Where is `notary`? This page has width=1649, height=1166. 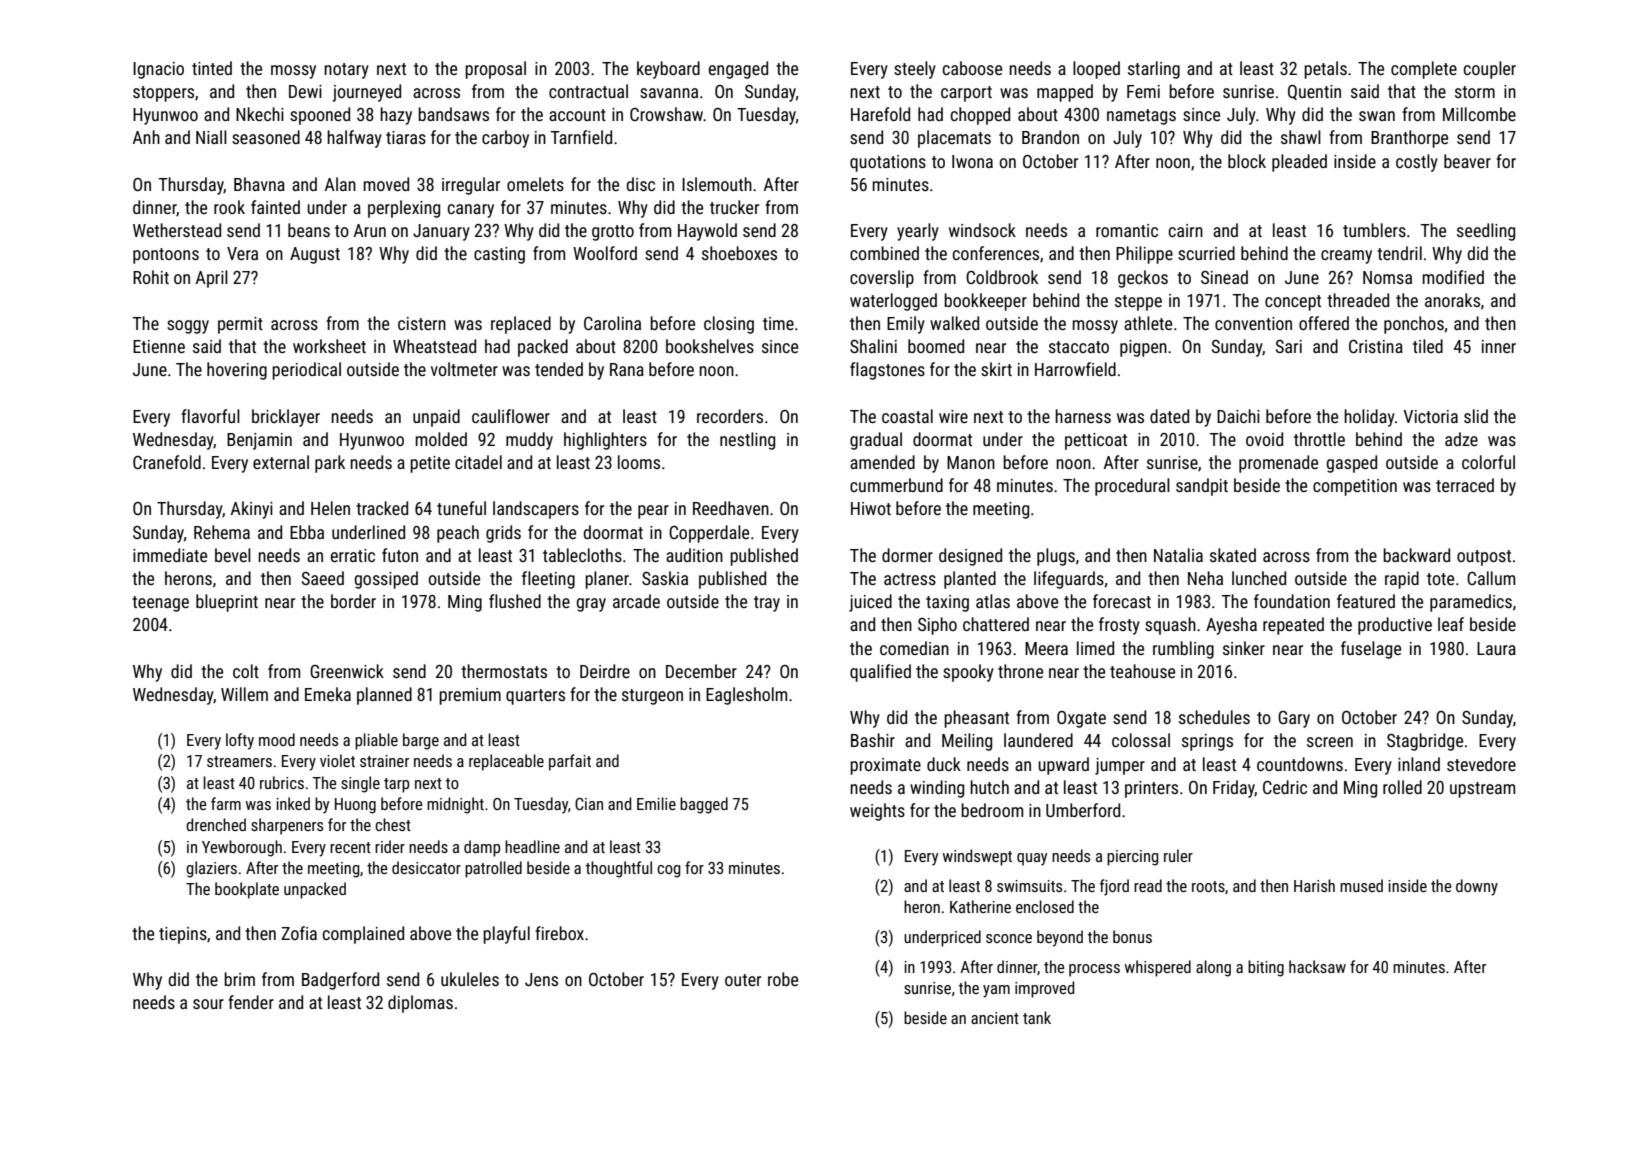
notary is located at coordinates (346, 71).
